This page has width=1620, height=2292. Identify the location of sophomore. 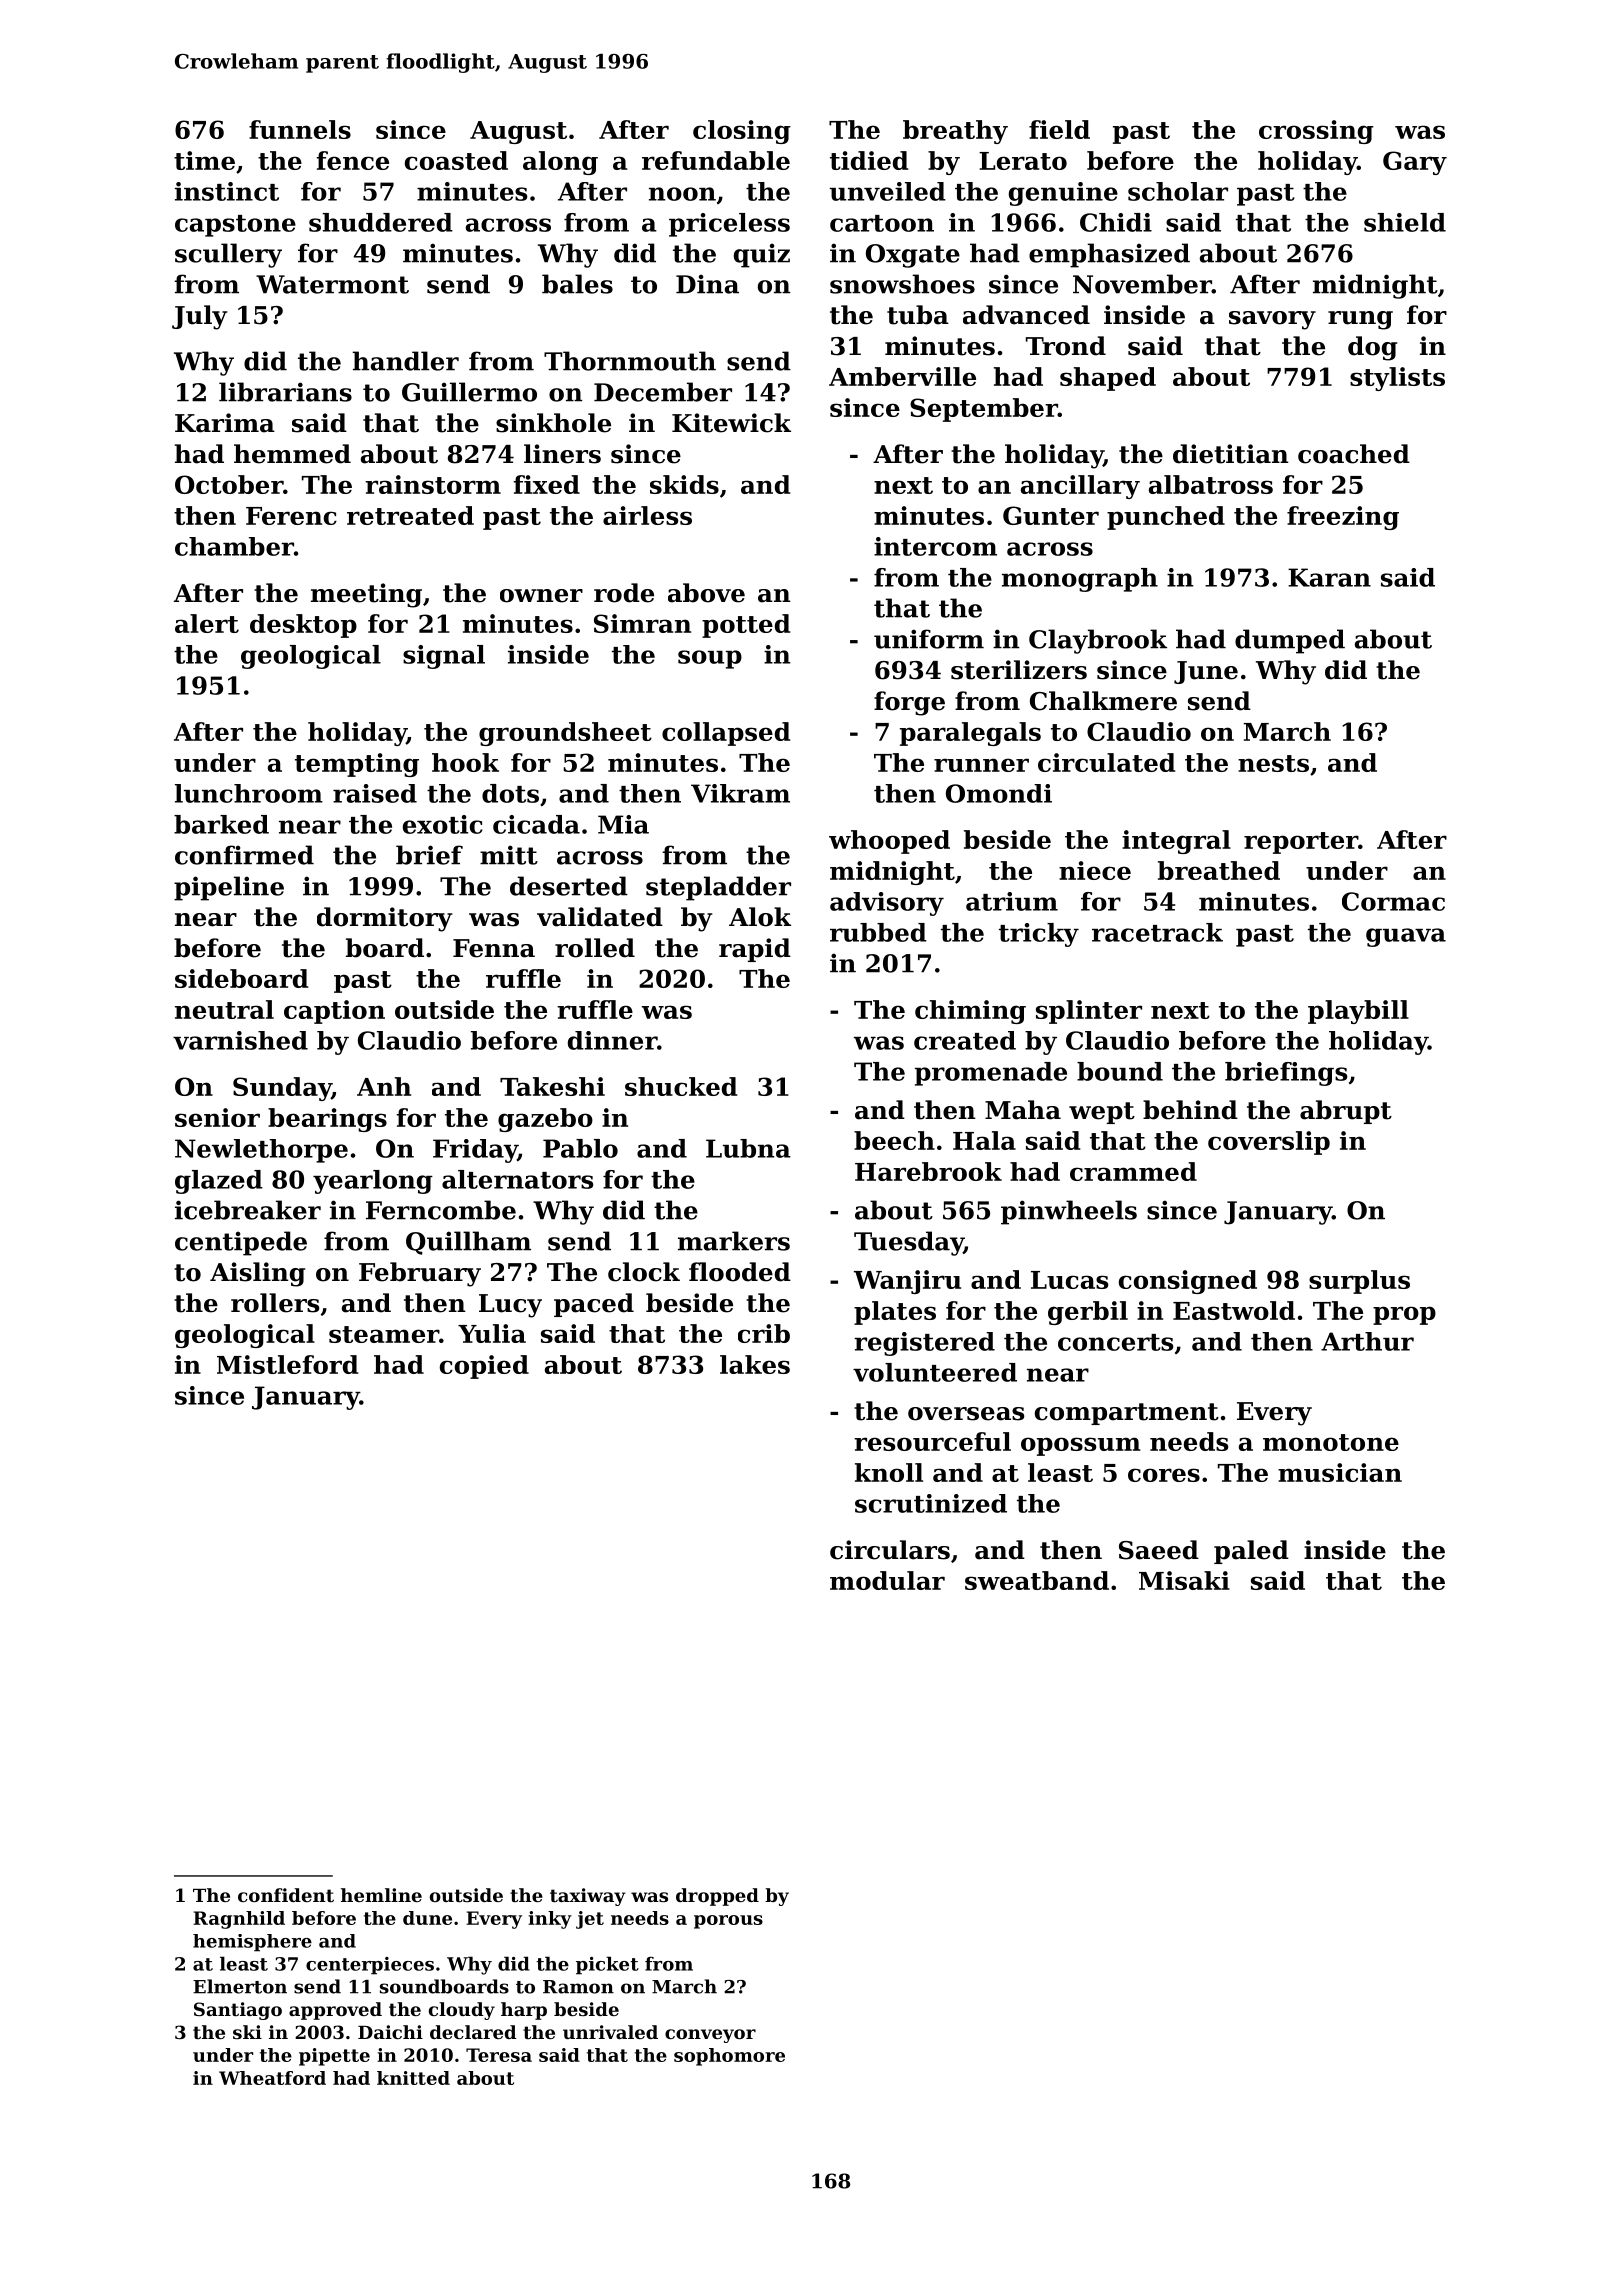
(729, 2057).
